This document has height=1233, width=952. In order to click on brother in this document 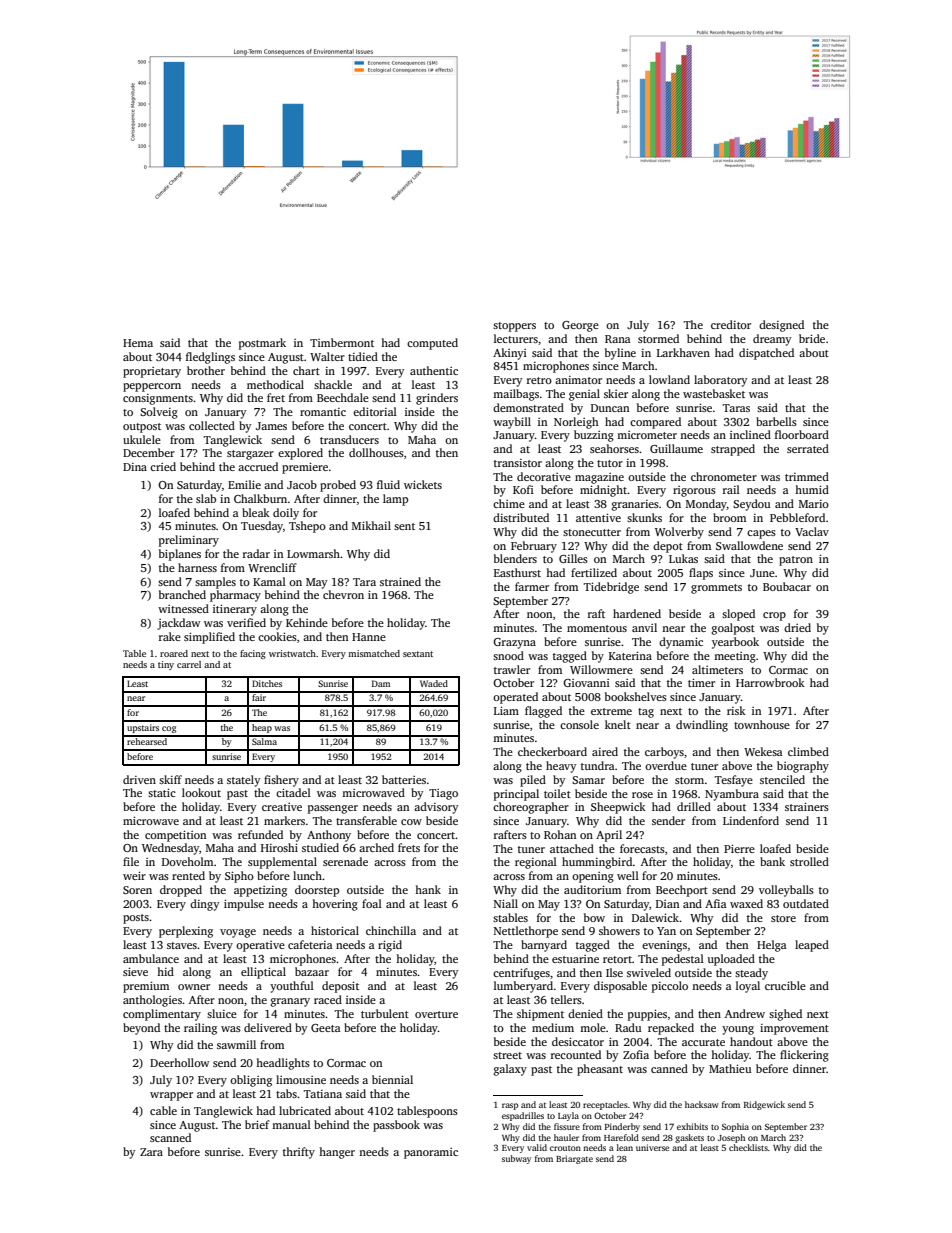, I will do `click(206, 370)`.
